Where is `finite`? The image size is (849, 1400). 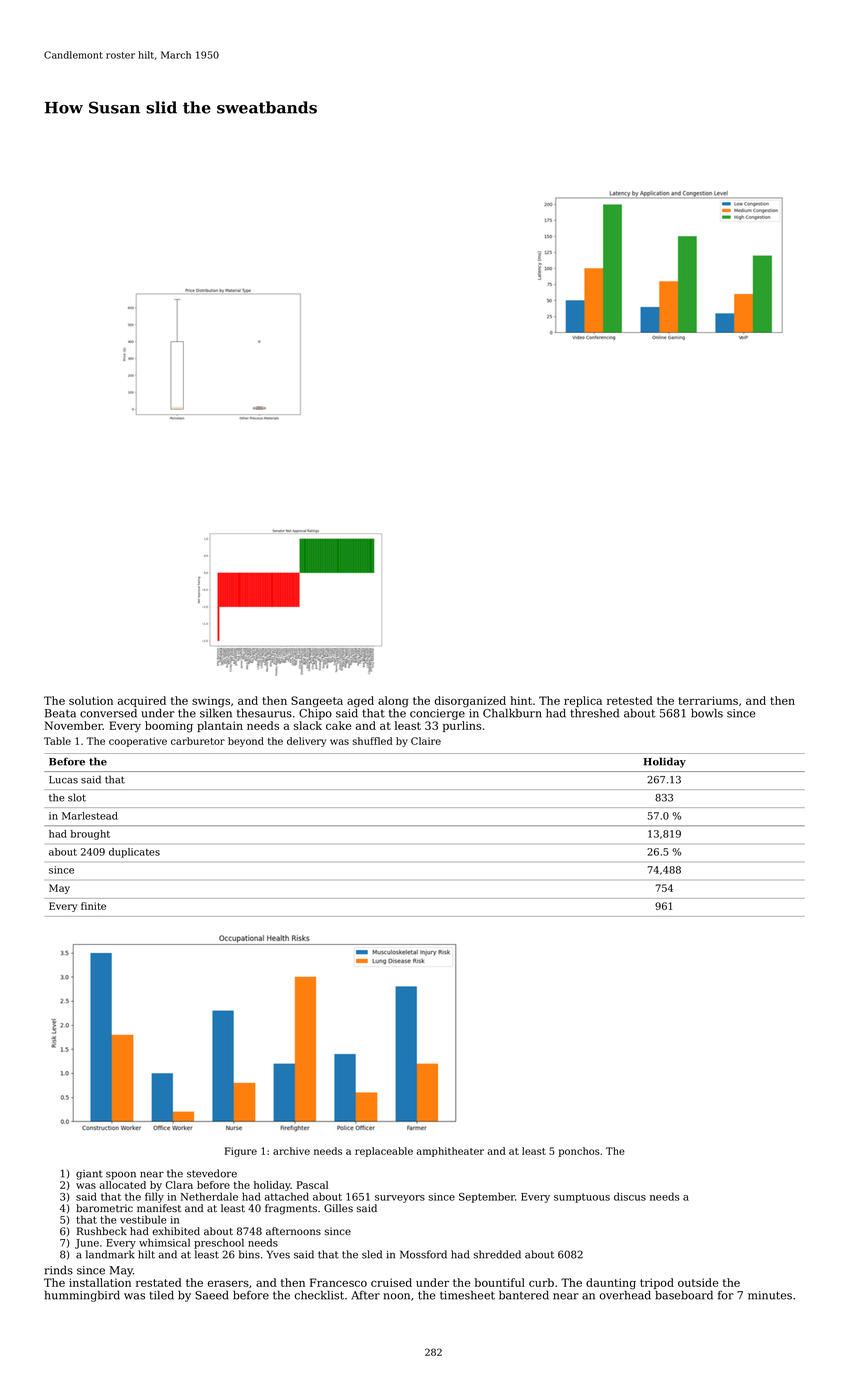 finite is located at coordinates (93, 906).
